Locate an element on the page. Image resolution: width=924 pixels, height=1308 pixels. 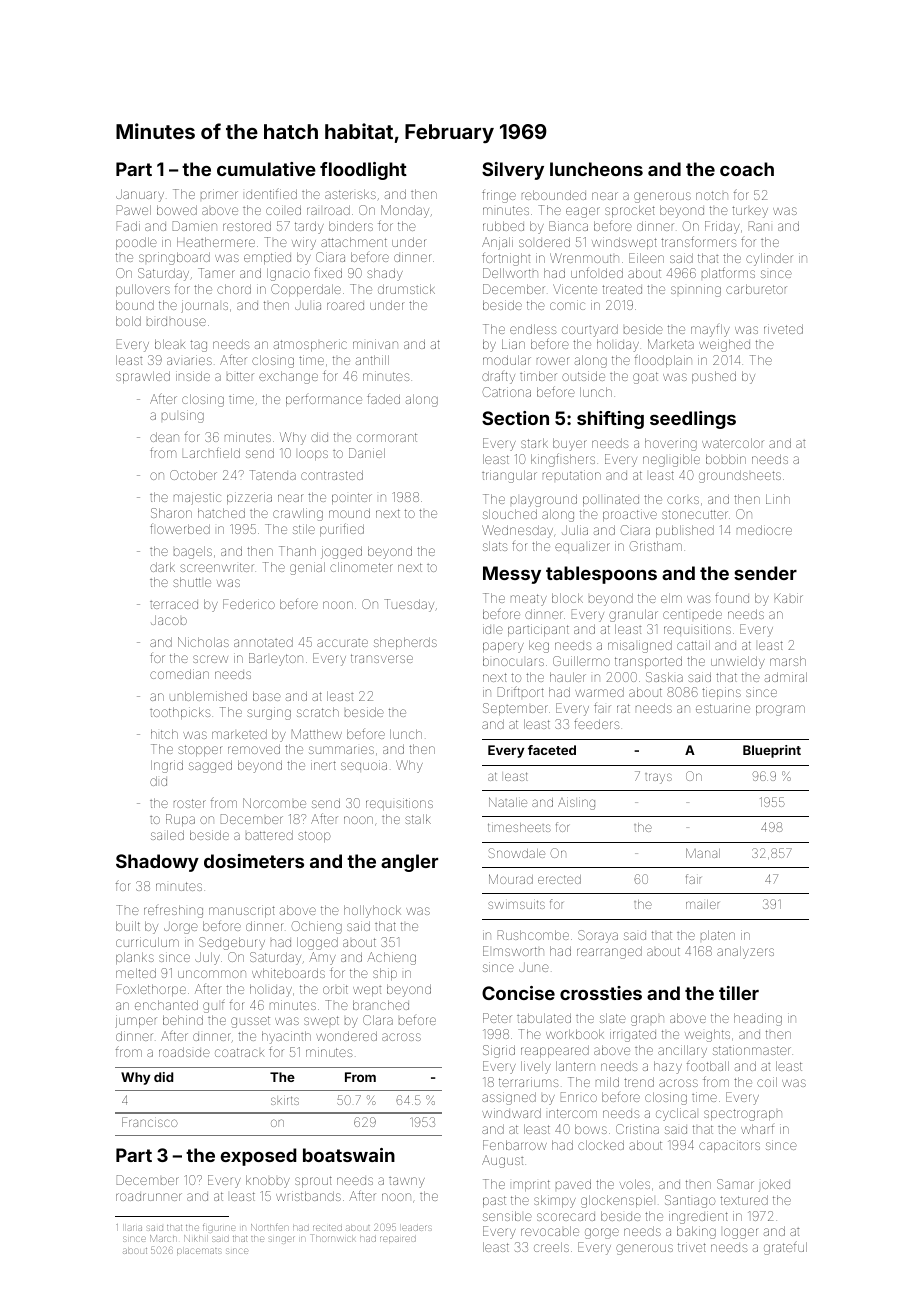
loops is located at coordinates (313, 455).
